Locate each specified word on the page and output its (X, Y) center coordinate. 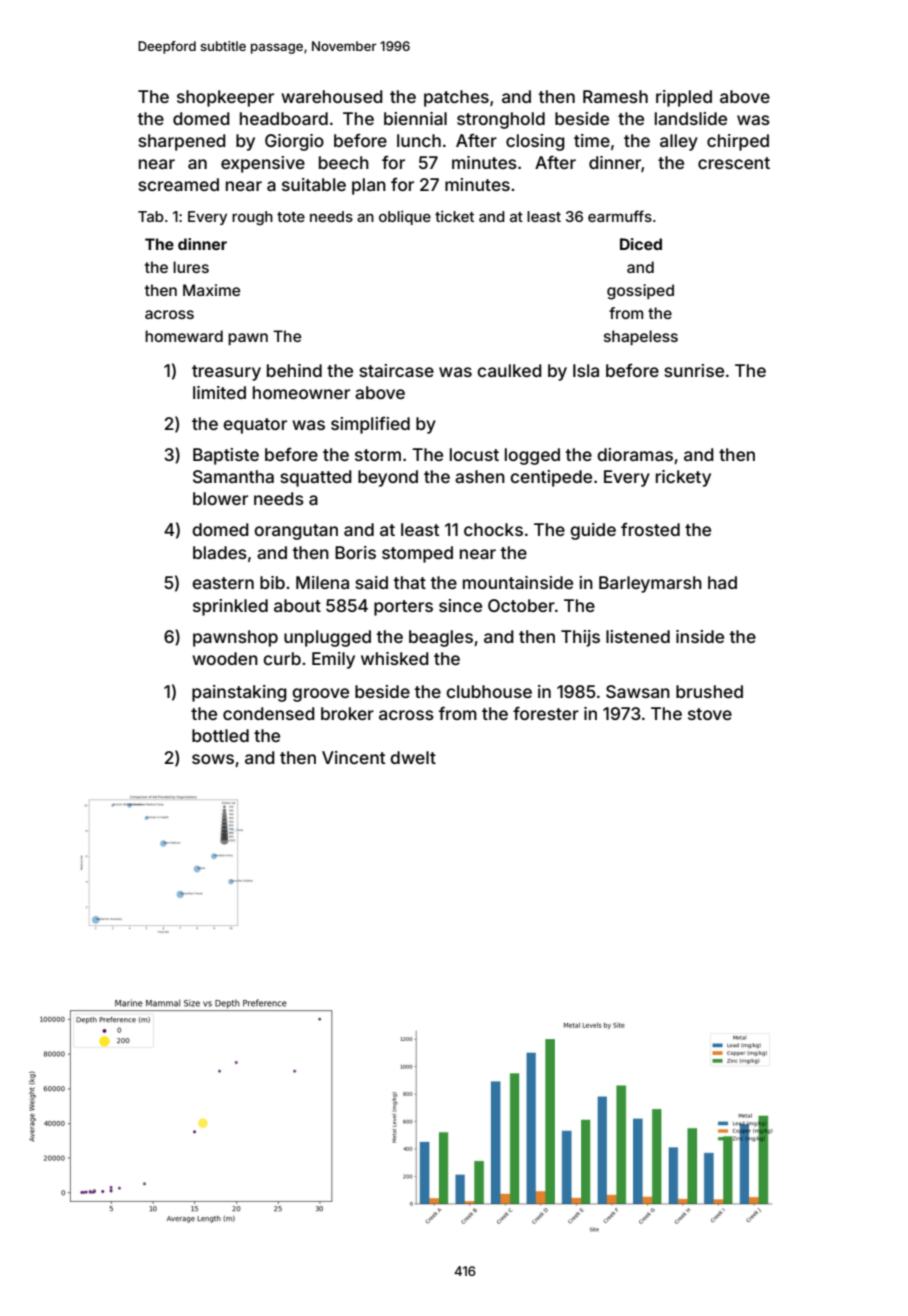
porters (403, 608)
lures (191, 267)
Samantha (233, 476)
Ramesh (615, 96)
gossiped (640, 292)
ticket (454, 216)
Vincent (353, 757)
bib (272, 582)
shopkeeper (225, 98)
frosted (650, 529)
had (722, 582)
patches (456, 98)
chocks (493, 529)
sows (213, 759)
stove (710, 714)
